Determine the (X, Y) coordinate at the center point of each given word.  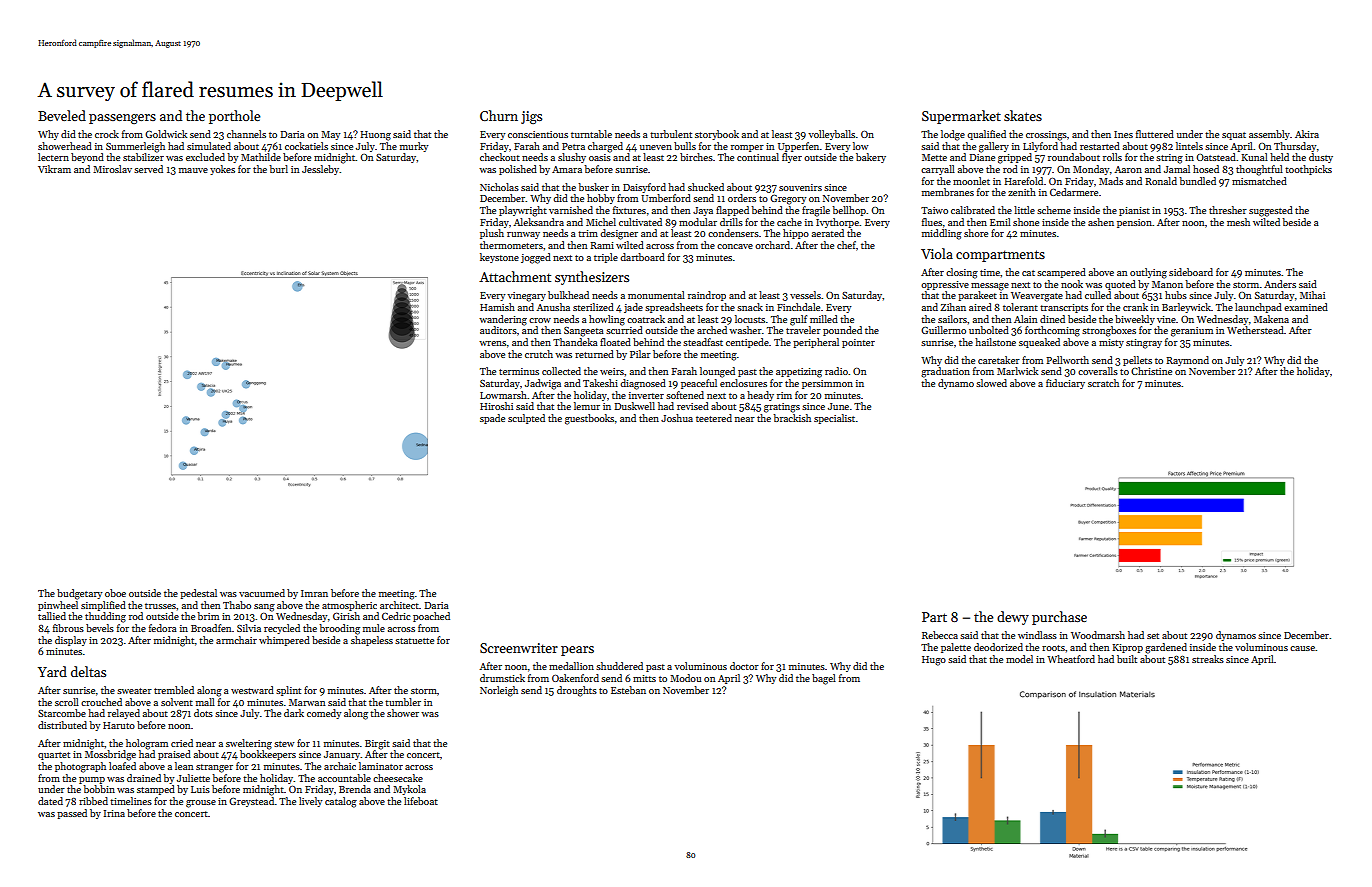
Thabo (237, 605)
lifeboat (421, 801)
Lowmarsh (503, 395)
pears (577, 651)
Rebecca (940, 635)
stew (284, 744)
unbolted (989, 330)
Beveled (62, 115)
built (1127, 659)
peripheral (816, 343)
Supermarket (961, 117)
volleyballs (831, 135)
